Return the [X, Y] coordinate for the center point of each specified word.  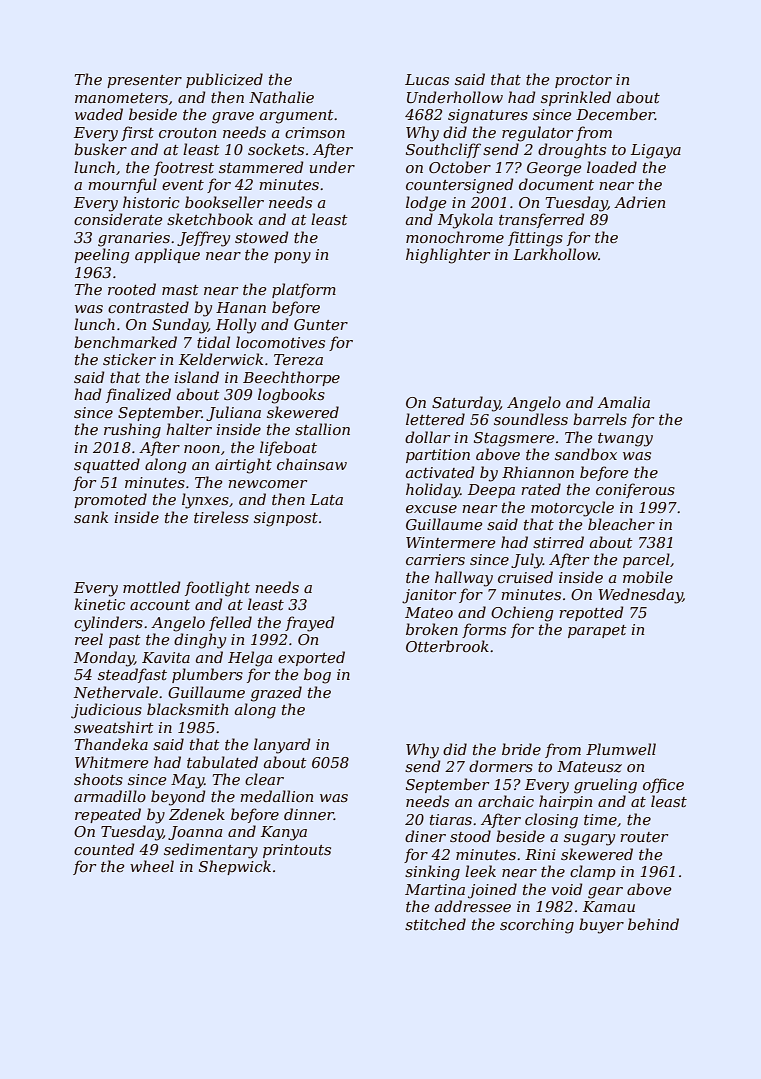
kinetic [99, 604]
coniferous [635, 490]
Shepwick [235, 867]
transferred [542, 220]
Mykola [465, 221]
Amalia [623, 402]
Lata [326, 499]
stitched [435, 924]
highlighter [448, 256]
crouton [187, 133]
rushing [132, 431]
